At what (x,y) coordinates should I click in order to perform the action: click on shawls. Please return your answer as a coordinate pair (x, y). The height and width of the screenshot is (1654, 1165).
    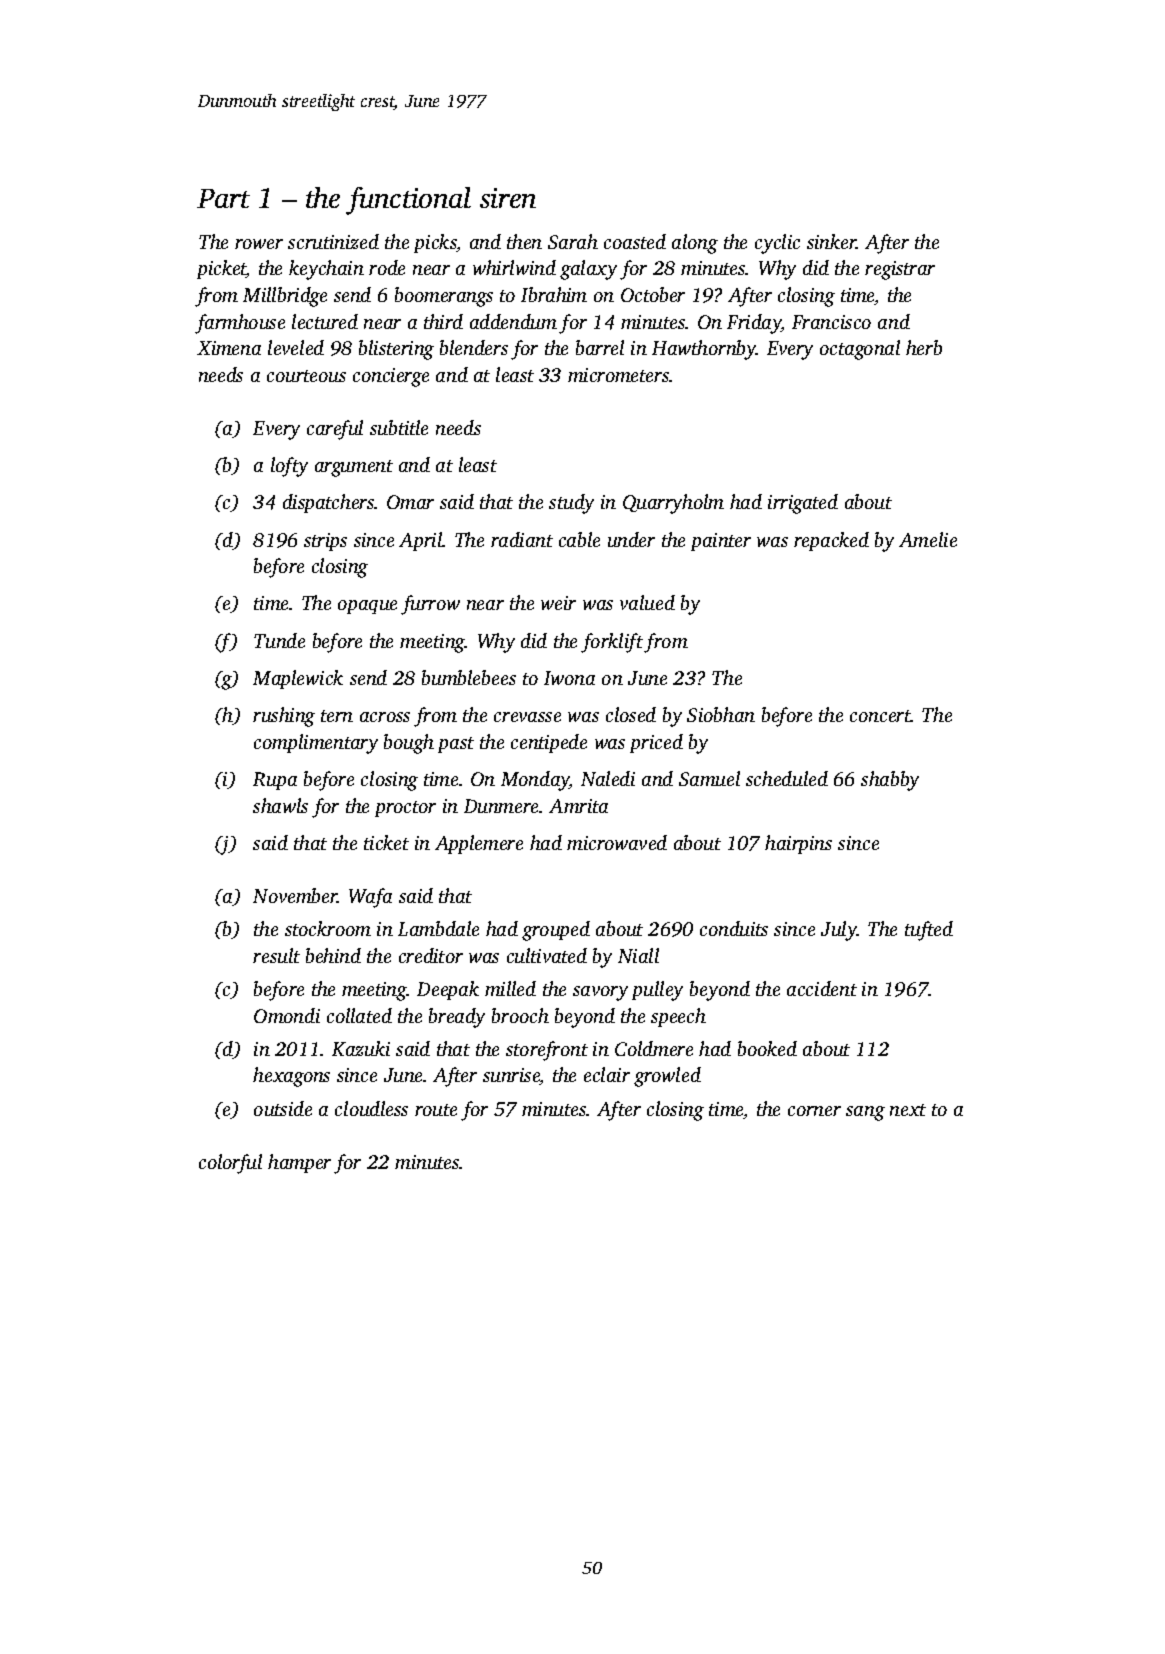
    Looking at the image, I should click on (280, 805).
